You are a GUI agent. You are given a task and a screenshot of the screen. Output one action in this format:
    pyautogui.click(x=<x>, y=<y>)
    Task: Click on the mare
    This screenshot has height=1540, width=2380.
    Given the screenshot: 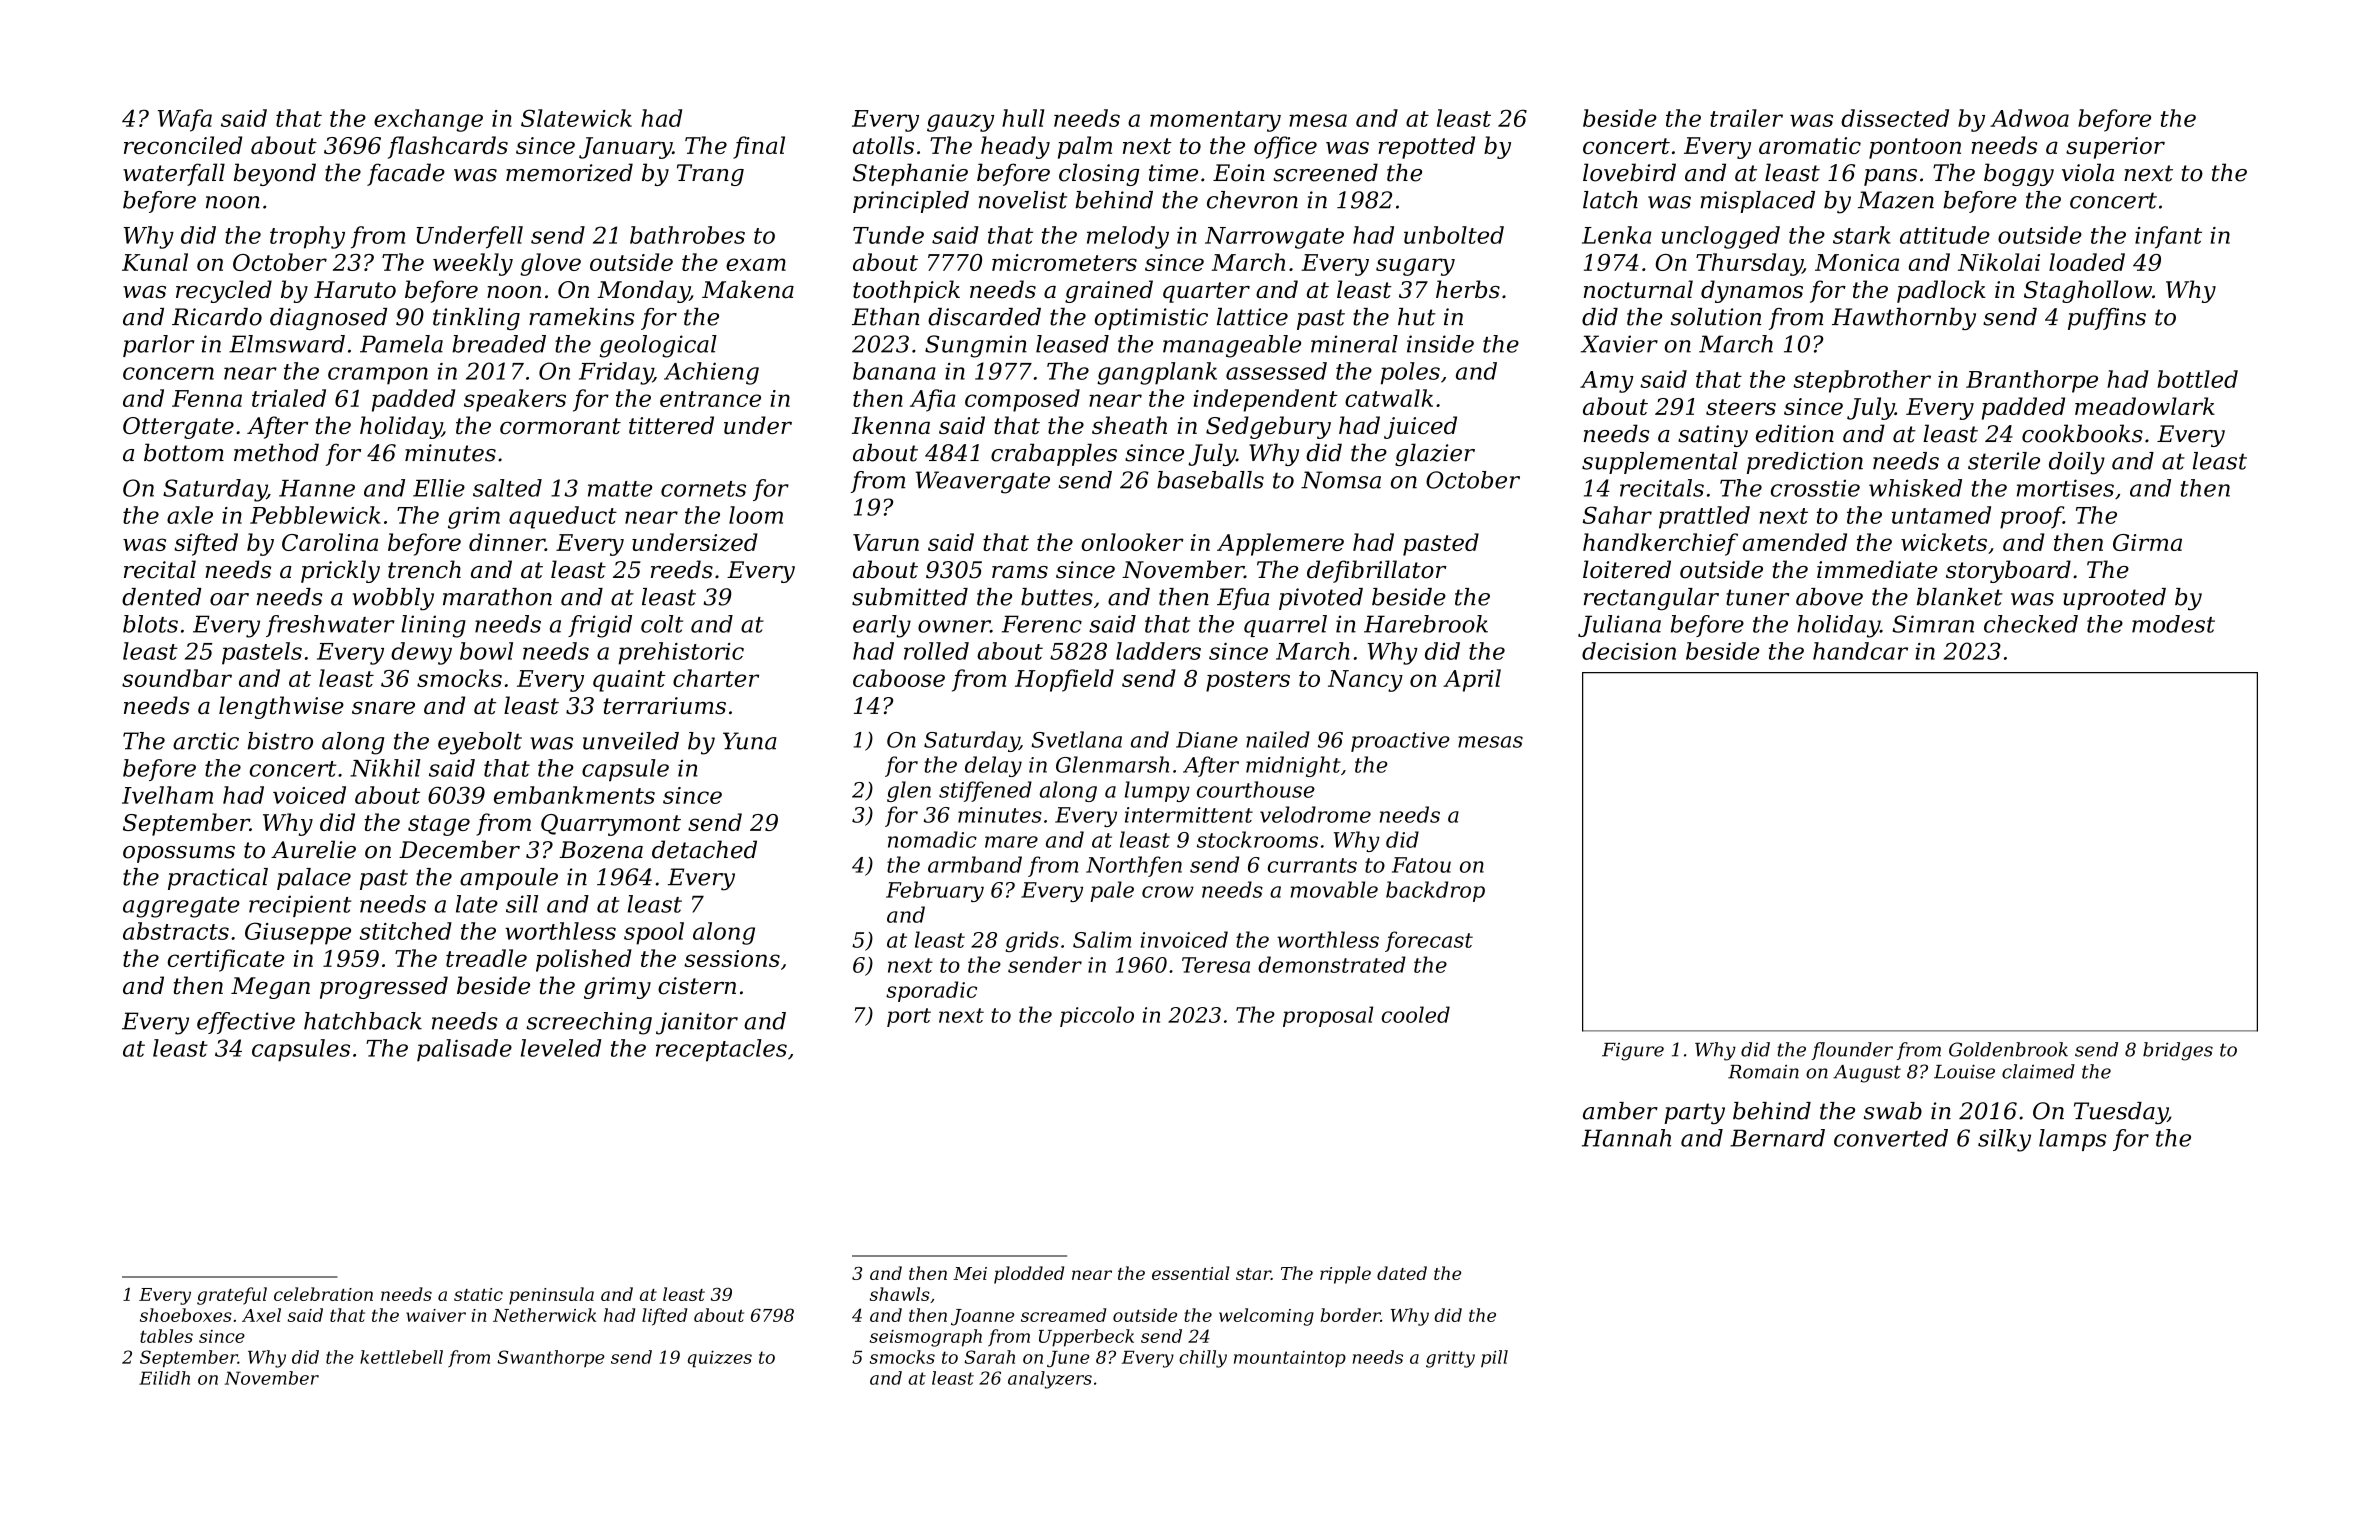 What is the action you would take?
    pyautogui.click(x=1011, y=842)
